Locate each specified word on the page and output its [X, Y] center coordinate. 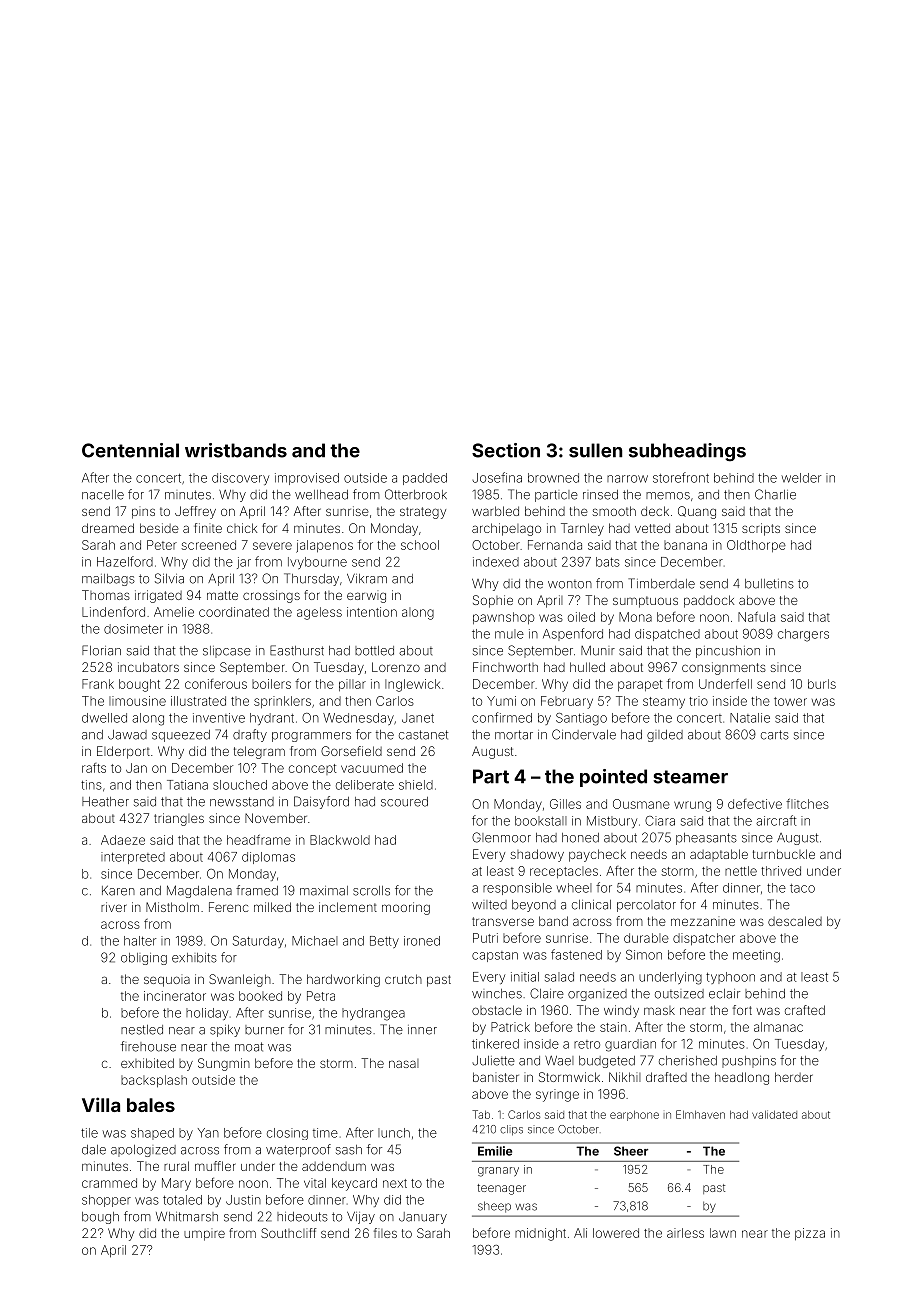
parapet [640, 685]
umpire [204, 1234]
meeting [756, 956]
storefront [681, 477]
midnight [540, 1234]
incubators [148, 667]
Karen [118, 891]
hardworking [343, 980]
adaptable [719, 855]
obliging [144, 959]
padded [425, 479]
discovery [240, 479]
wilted [489, 905]
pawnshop [503, 618]
